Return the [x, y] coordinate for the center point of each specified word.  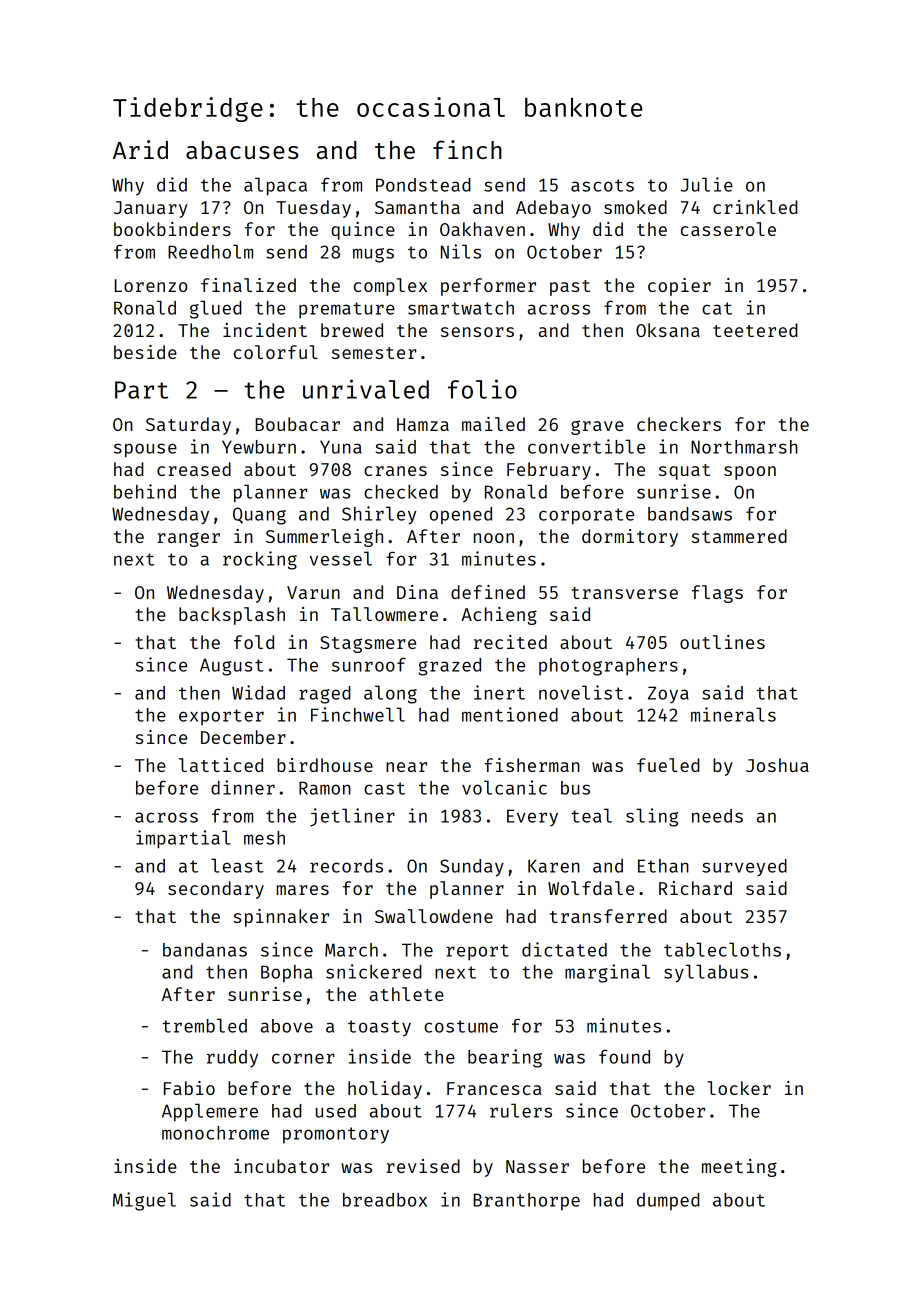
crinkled [755, 207]
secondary [216, 890]
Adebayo [553, 209]
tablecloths [722, 949]
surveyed [744, 868]
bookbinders [172, 229]
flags [717, 594]
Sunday [472, 868]
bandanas [205, 950]
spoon [750, 473]
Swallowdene [434, 916]
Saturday [188, 426]
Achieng [499, 616]
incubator [281, 1166]
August [231, 667]
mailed [493, 424]
